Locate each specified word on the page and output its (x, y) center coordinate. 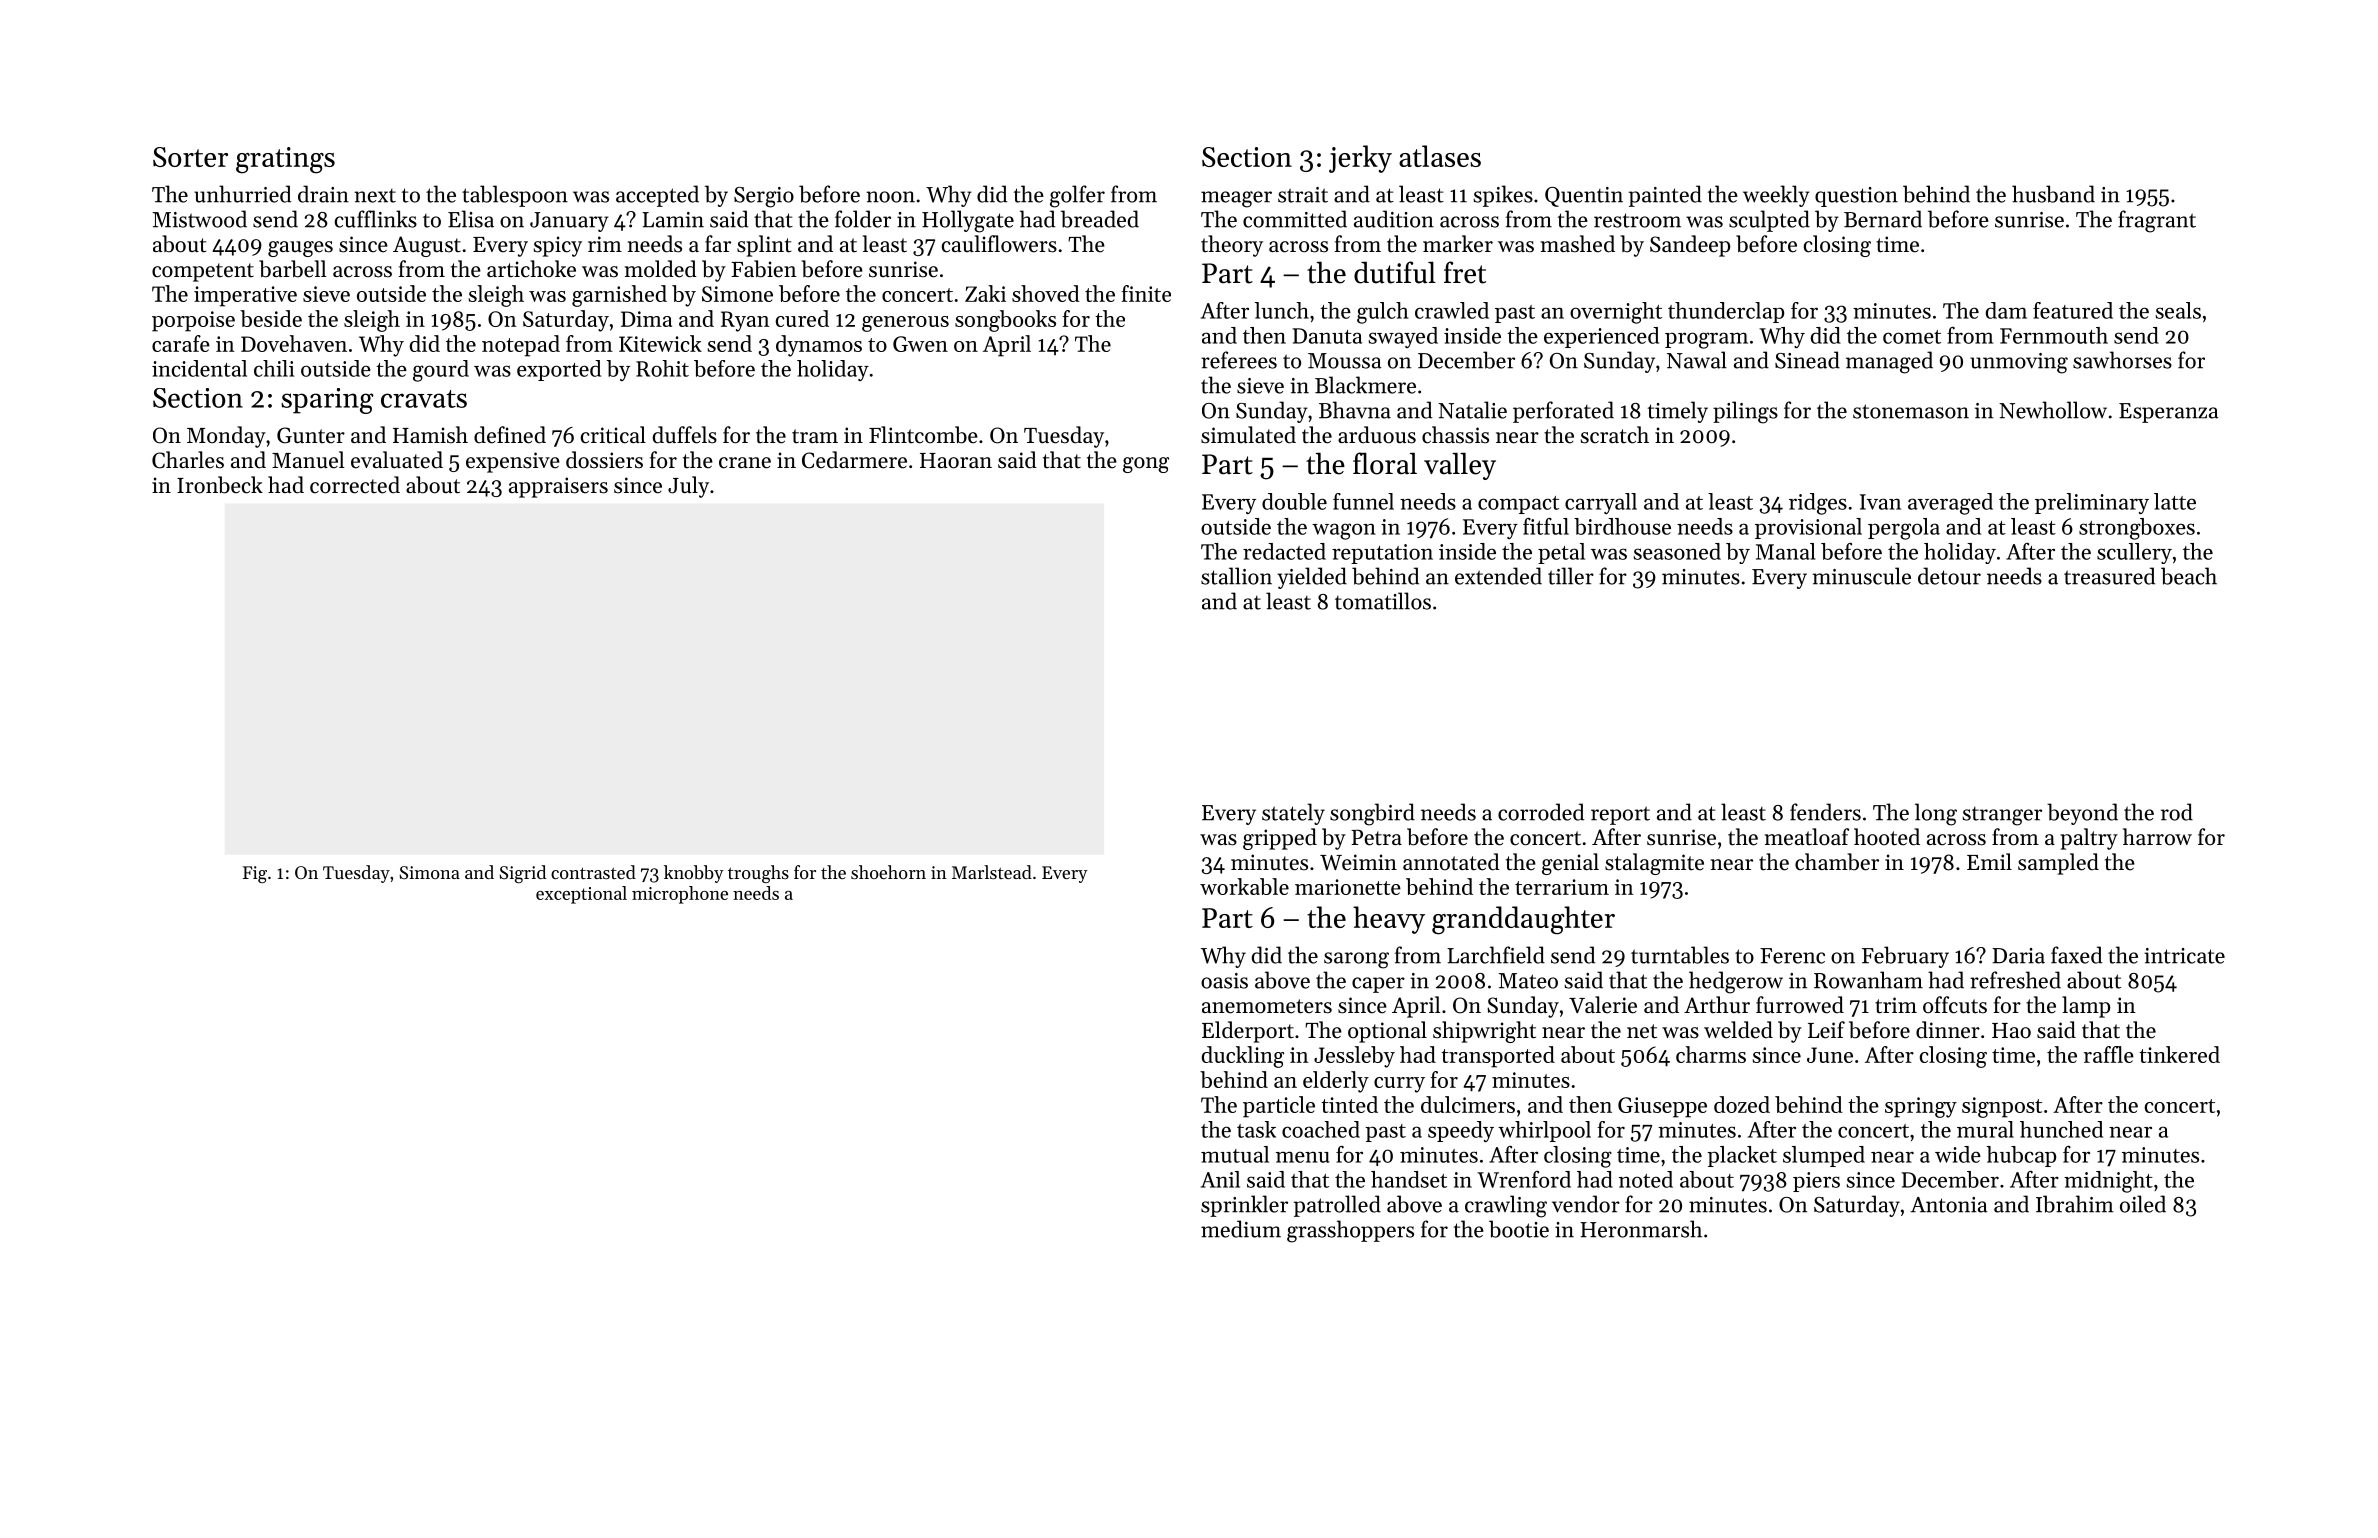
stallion (1236, 576)
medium (1241, 1229)
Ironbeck (220, 485)
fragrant (2157, 221)
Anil (1220, 1179)
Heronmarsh (1641, 1229)
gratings (285, 160)
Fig (255, 874)
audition (1394, 219)
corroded (1541, 812)
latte (2175, 501)
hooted (1887, 837)
